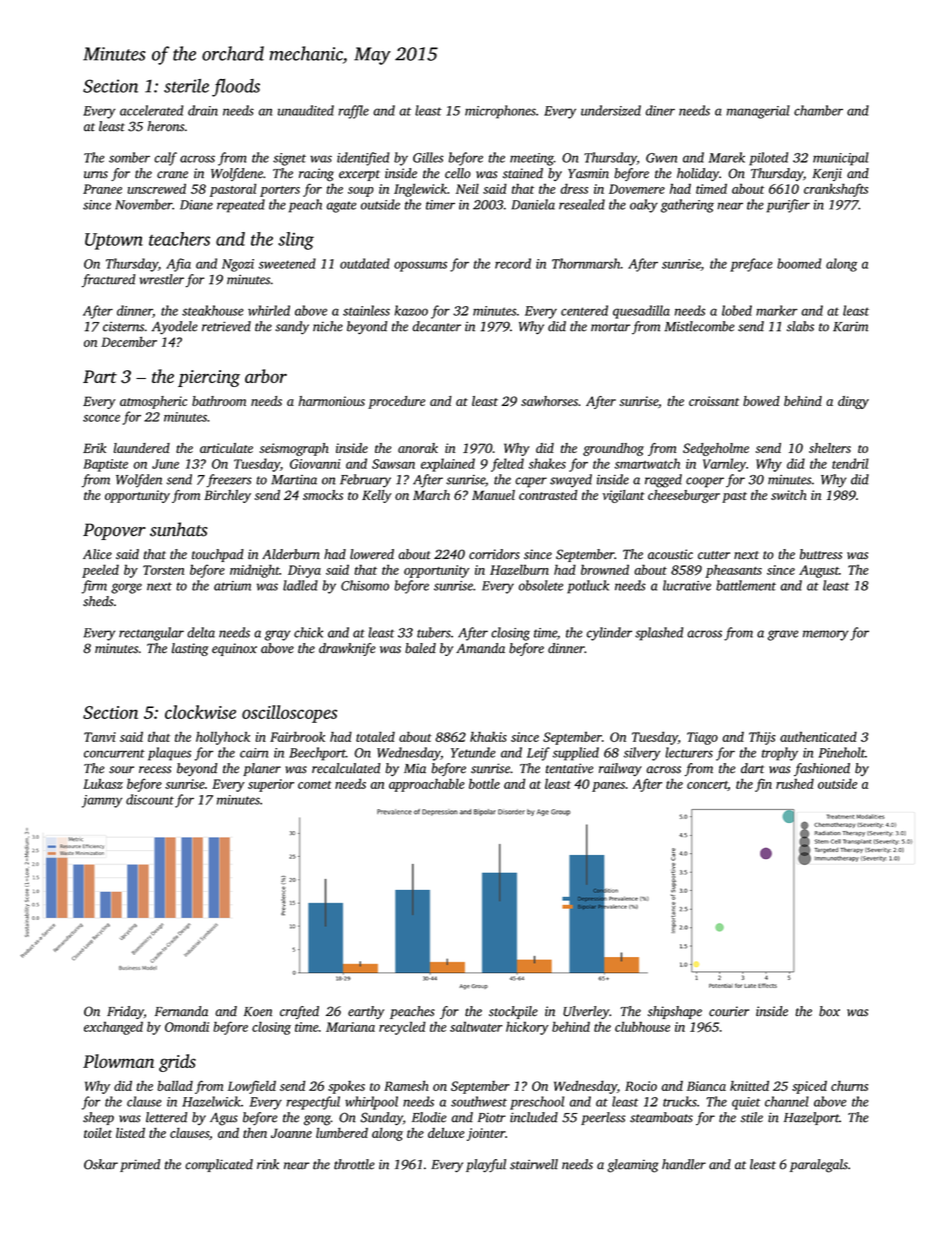 The width and height of the page is (952, 1233). I want to click on handler, so click(684, 1164).
